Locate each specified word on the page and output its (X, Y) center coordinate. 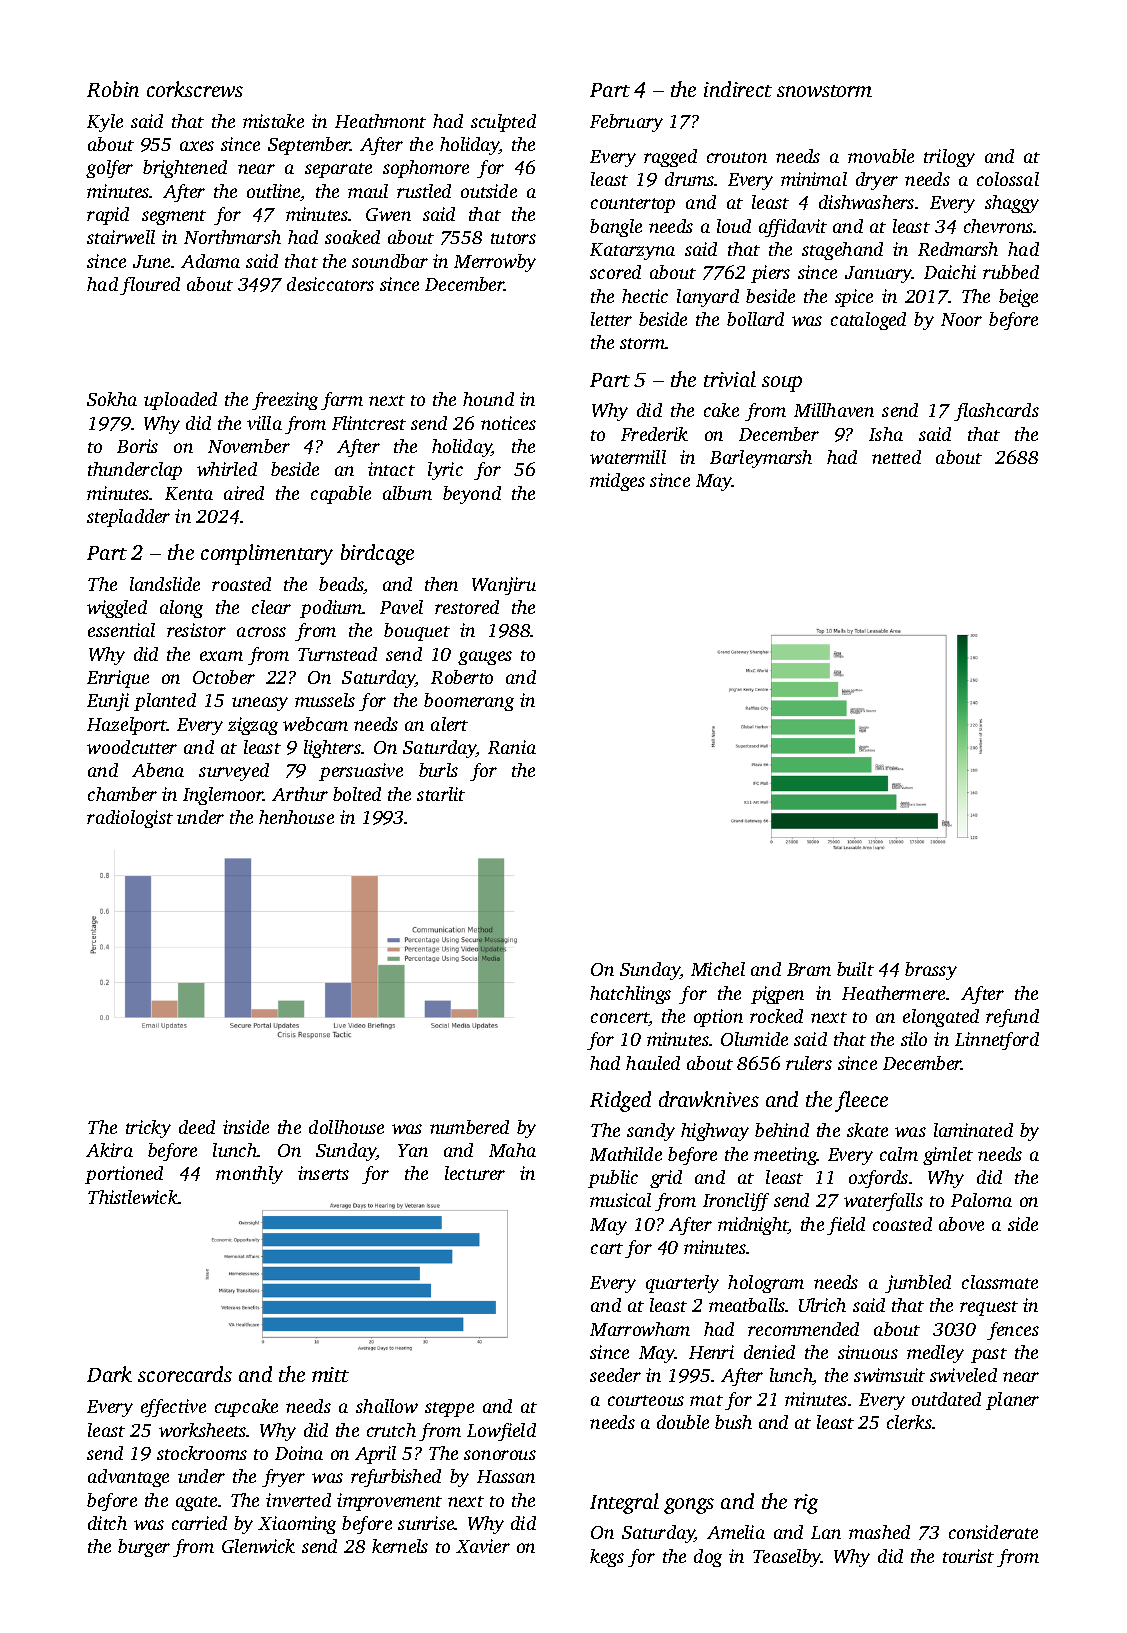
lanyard (708, 298)
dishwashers (866, 202)
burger (144, 1548)
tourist (968, 1556)
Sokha (112, 399)
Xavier (483, 1546)
